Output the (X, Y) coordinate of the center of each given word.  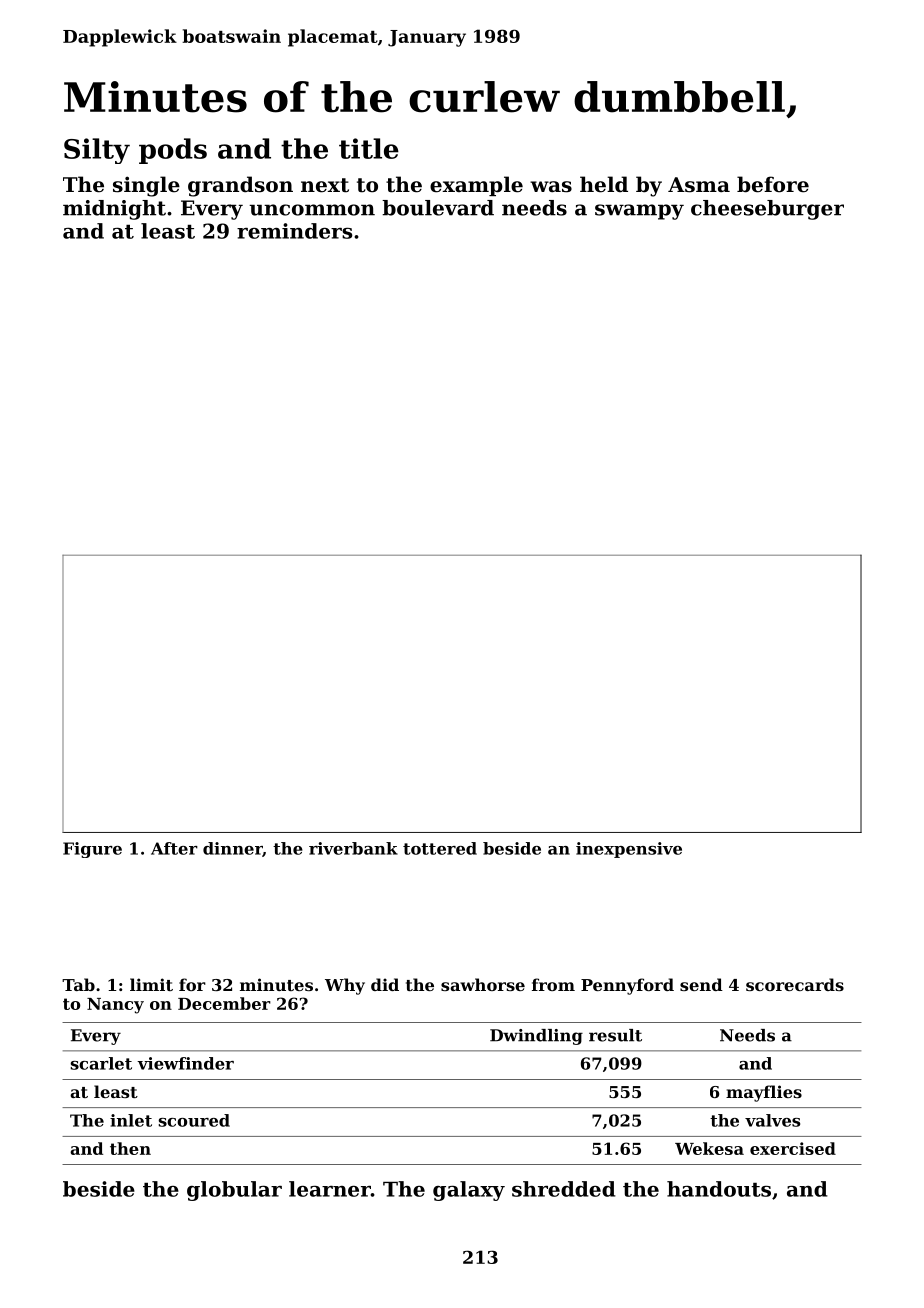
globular (234, 1191)
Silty (97, 151)
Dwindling (536, 1037)
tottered (440, 848)
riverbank (353, 848)
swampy (639, 212)
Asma (699, 185)
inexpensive (629, 850)
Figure (92, 850)
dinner (233, 849)
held (604, 184)
